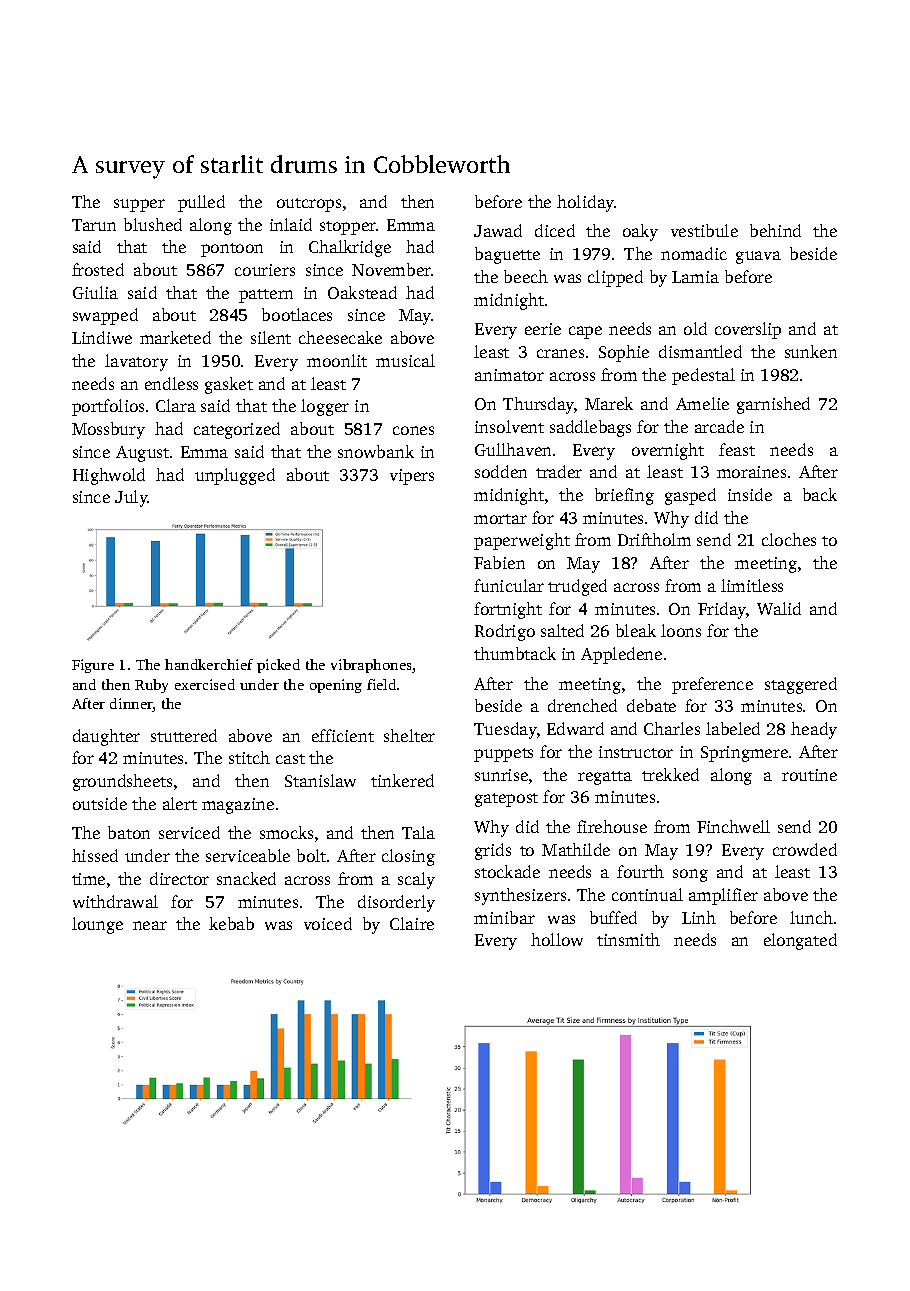 This screenshot has height=1291, width=910. I want to click on kebab, so click(231, 923).
